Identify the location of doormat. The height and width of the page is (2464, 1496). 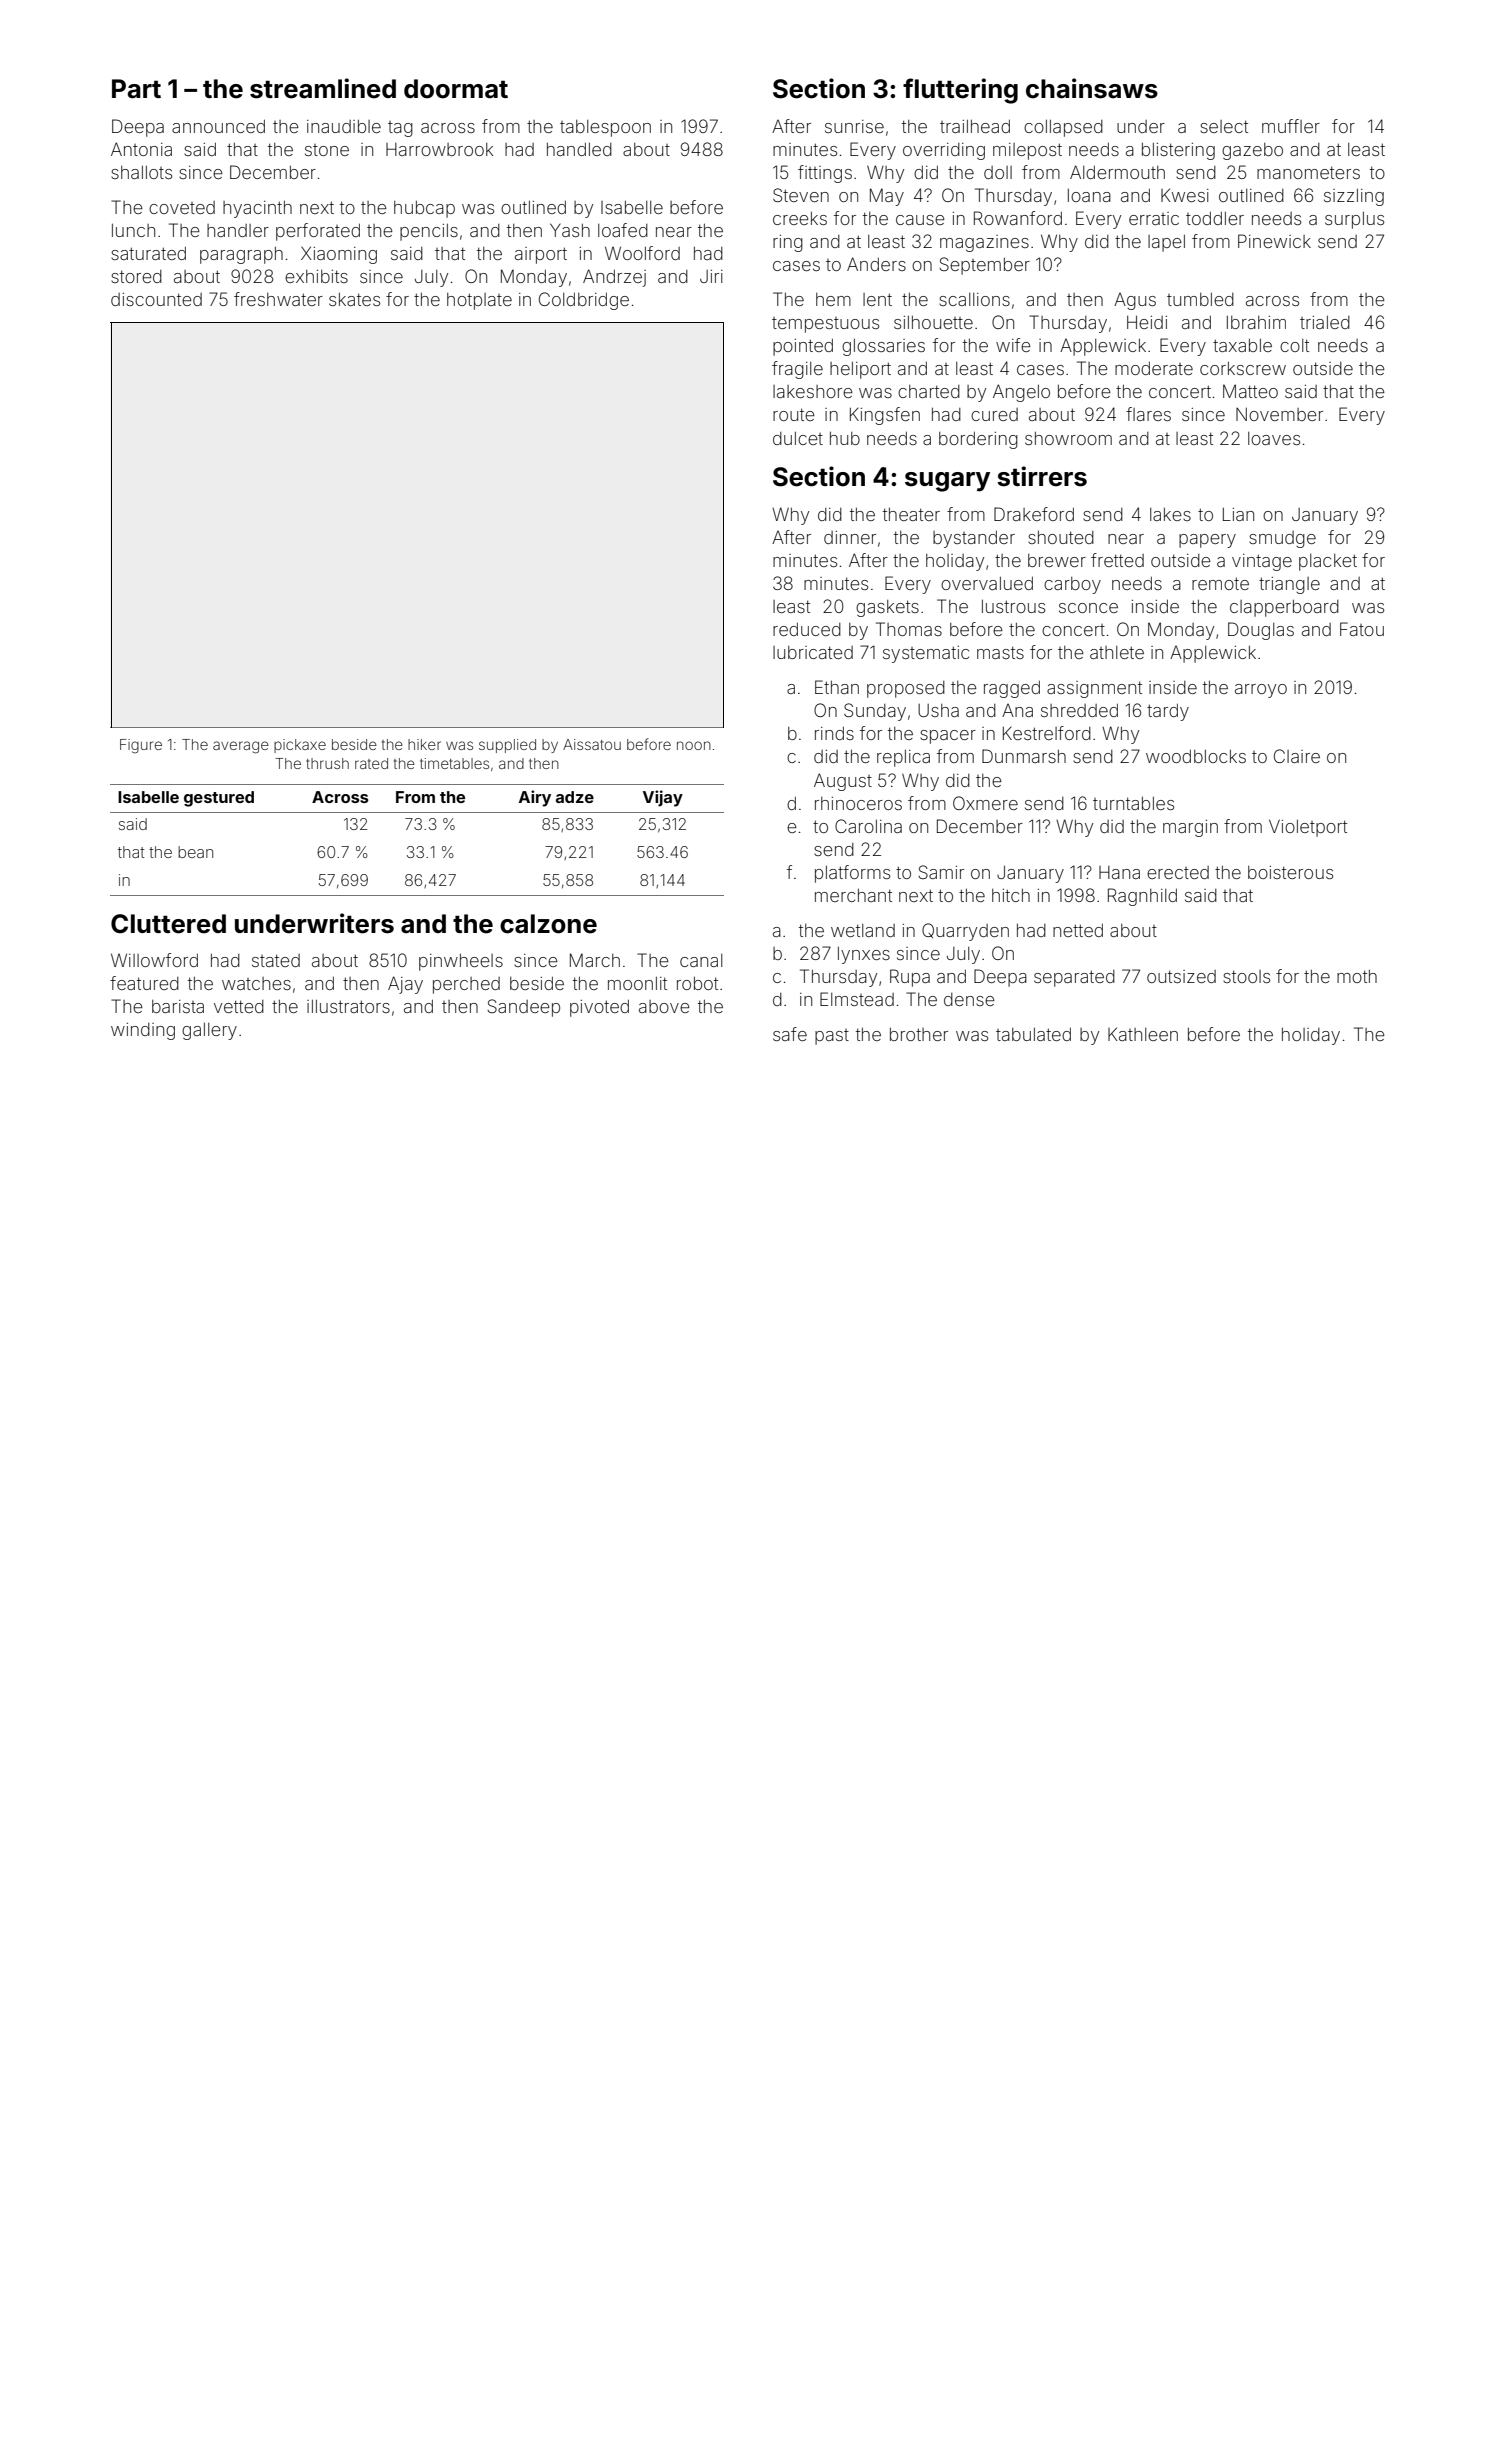
(456, 89).
